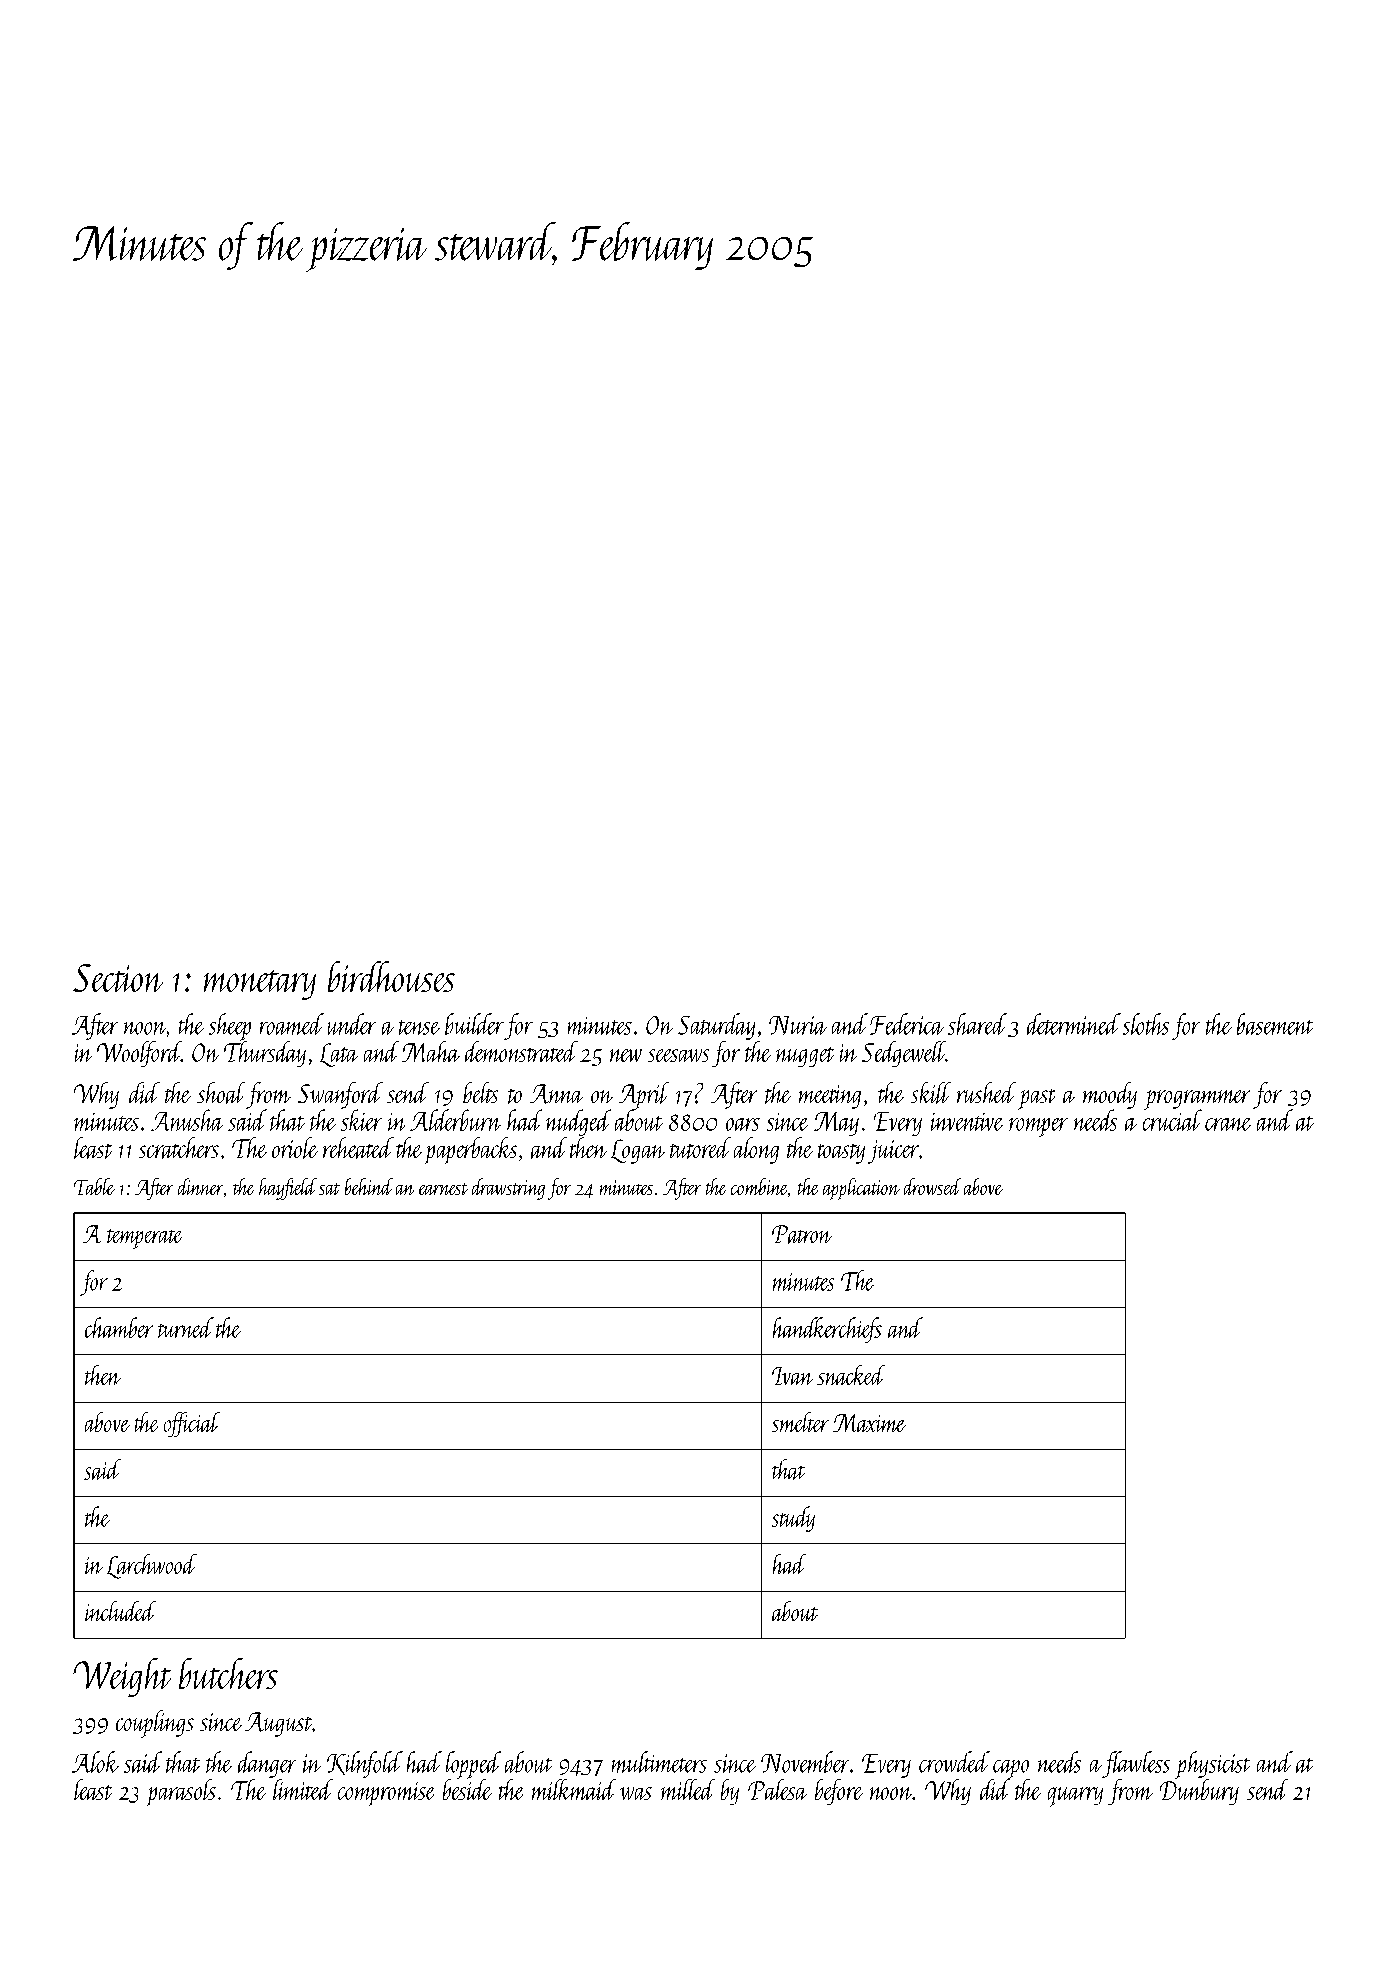 This page has height=1969, width=1386. I want to click on included, so click(120, 1611).
